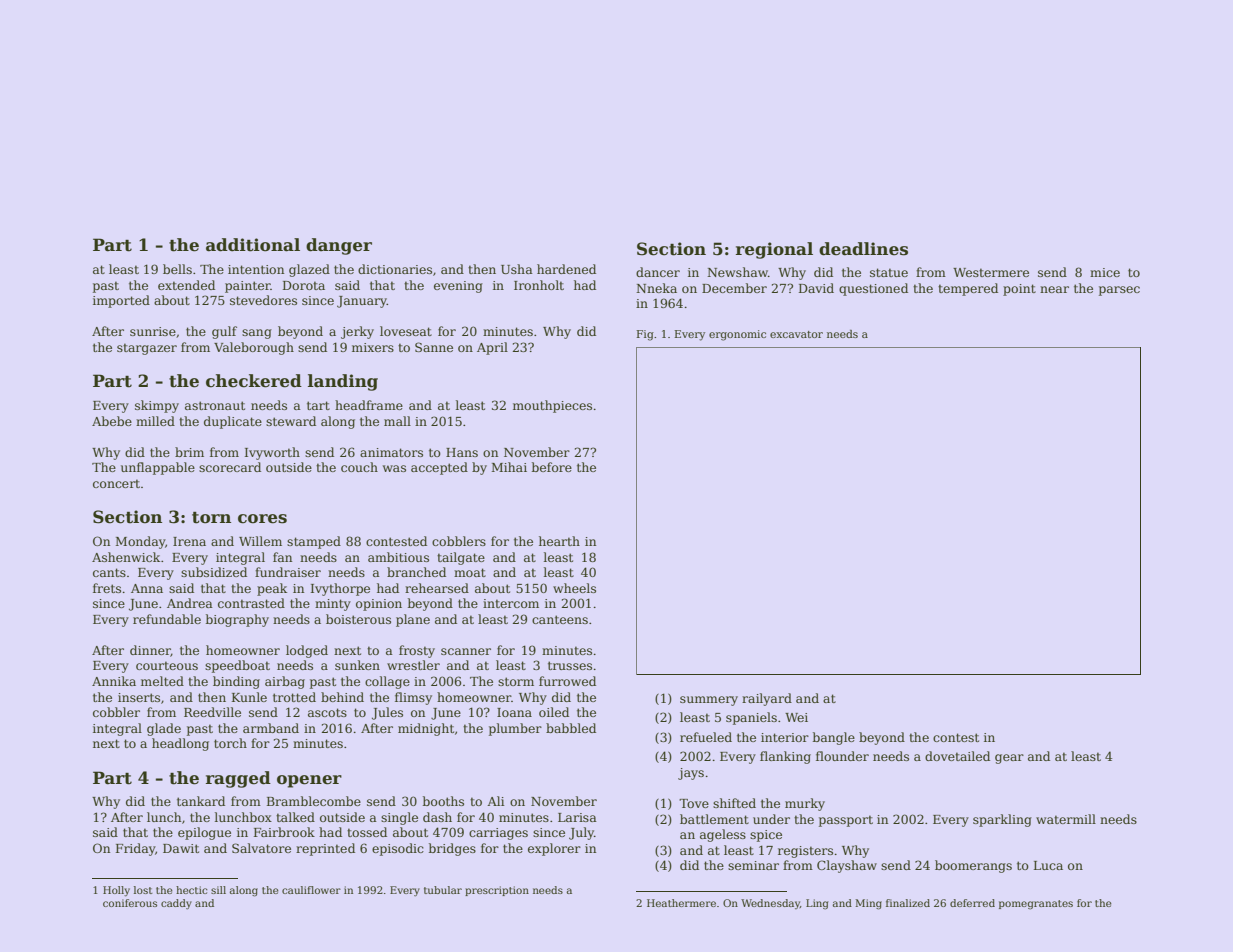 The image size is (1233, 952). Describe the element at coordinates (114, 681) in the document. I see `Annika` at that location.
